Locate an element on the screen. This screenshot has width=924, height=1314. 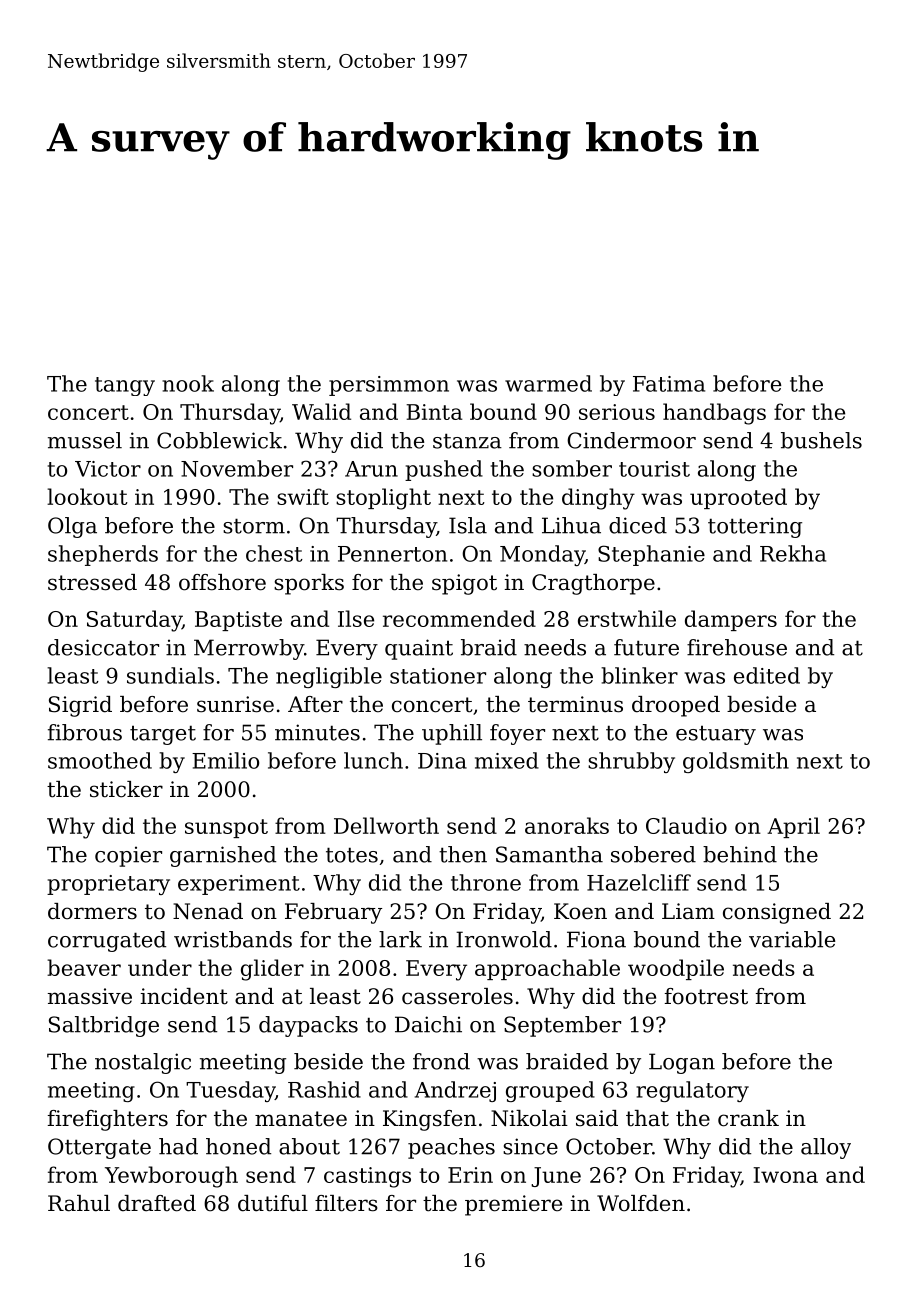
premiere is located at coordinates (513, 1205).
